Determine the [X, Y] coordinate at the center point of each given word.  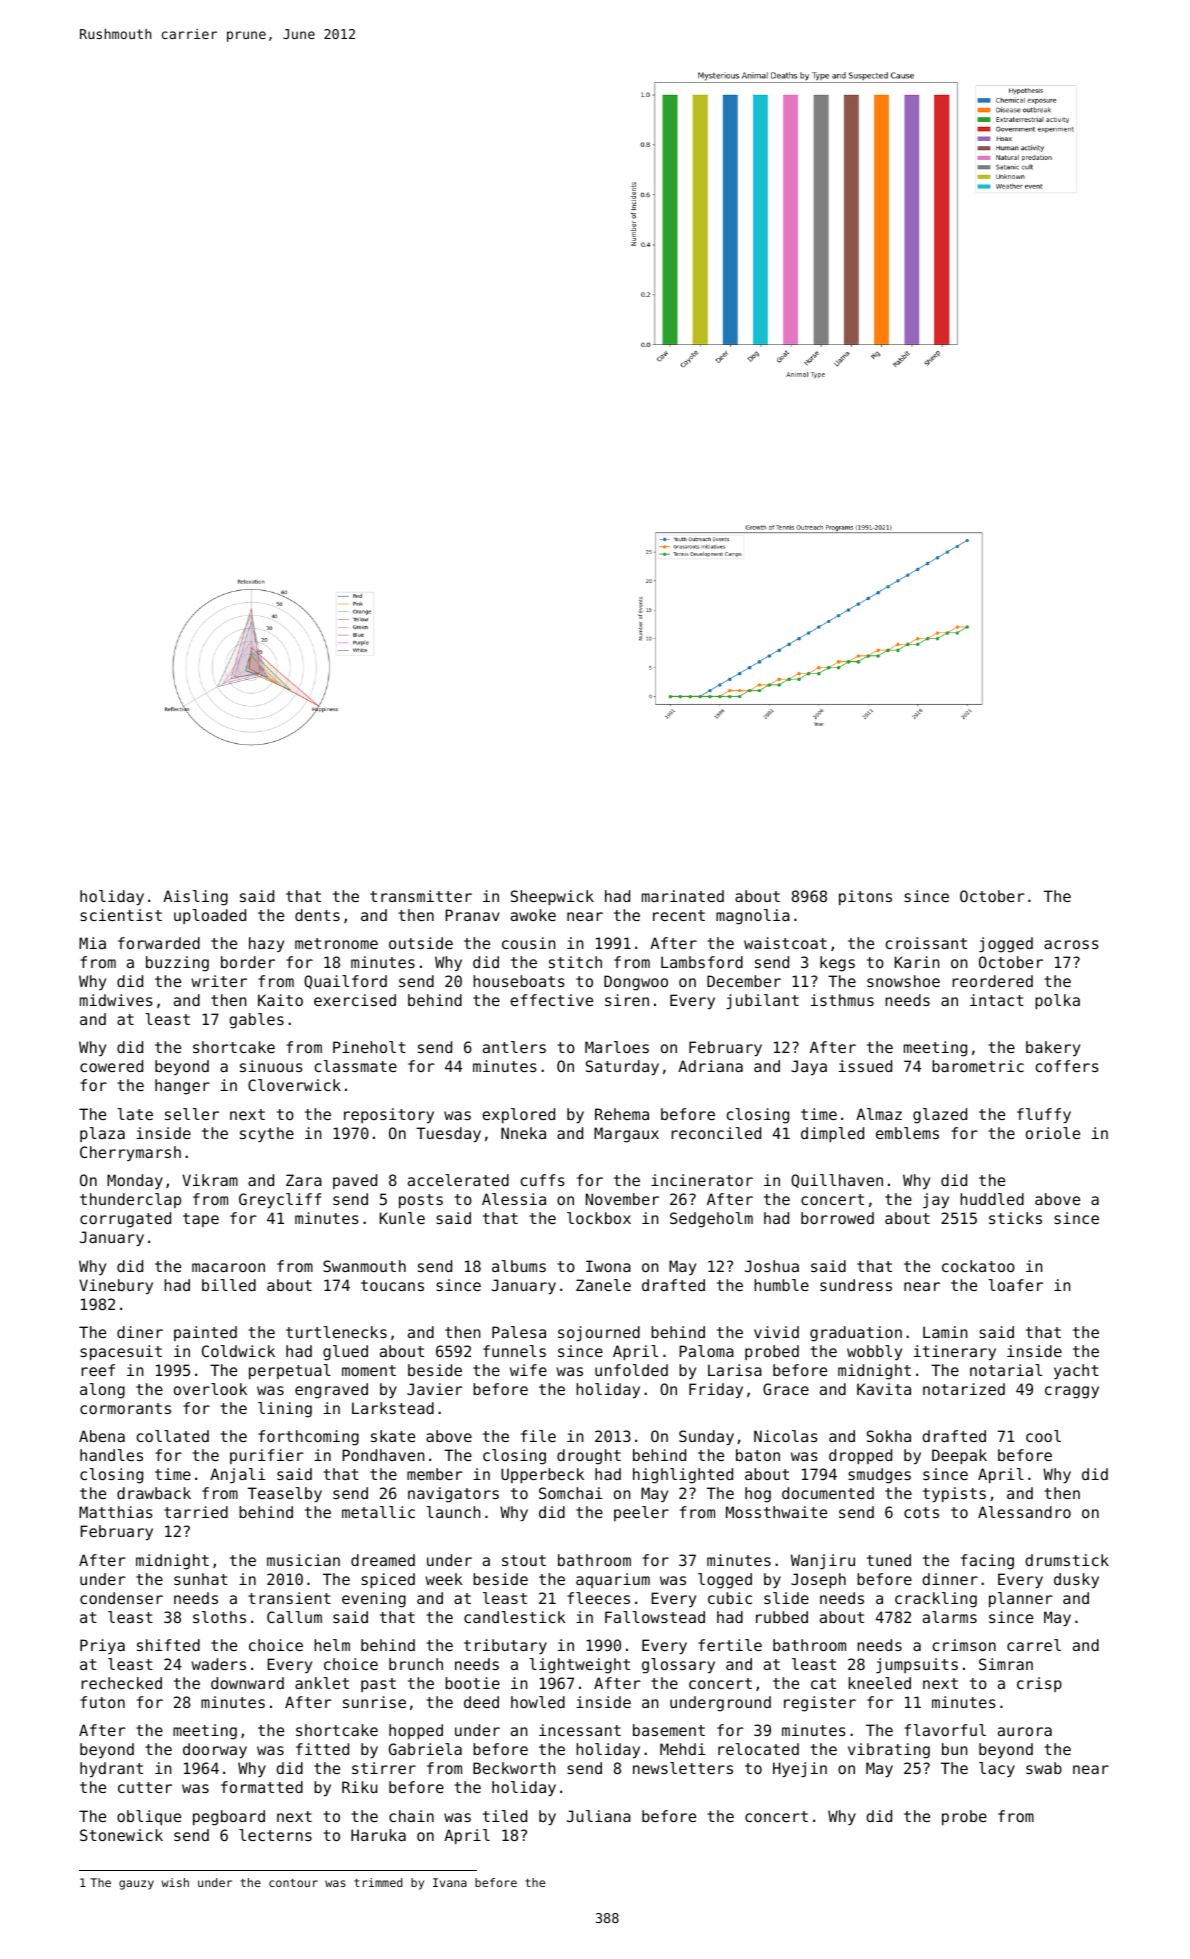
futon [102, 1702]
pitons [865, 897]
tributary [505, 1646]
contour [293, 1882]
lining [285, 1410]
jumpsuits [917, 1665]
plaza [102, 1134]
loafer [1015, 1285]
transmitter [421, 896]
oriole [1053, 1133]
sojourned [599, 1333]
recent [679, 915]
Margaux [626, 1135]
